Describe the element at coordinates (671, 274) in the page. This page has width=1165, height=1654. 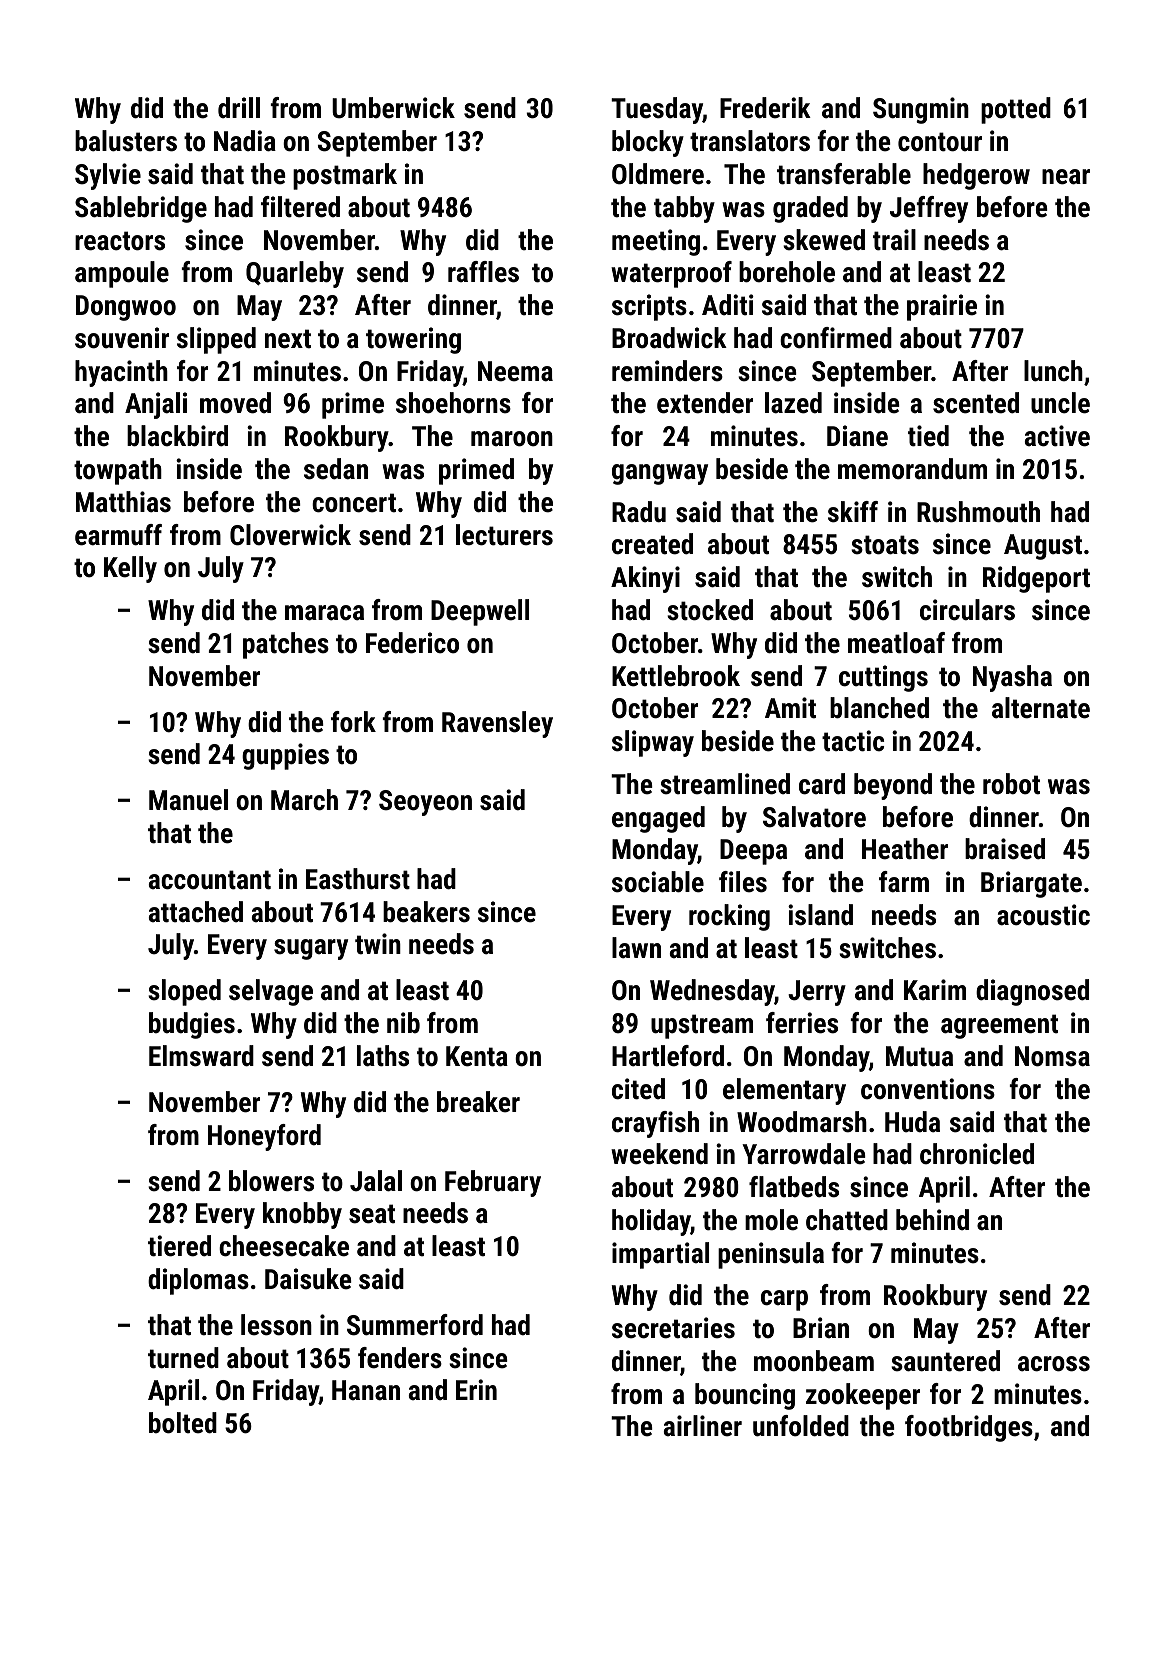
I see `waterproof` at that location.
